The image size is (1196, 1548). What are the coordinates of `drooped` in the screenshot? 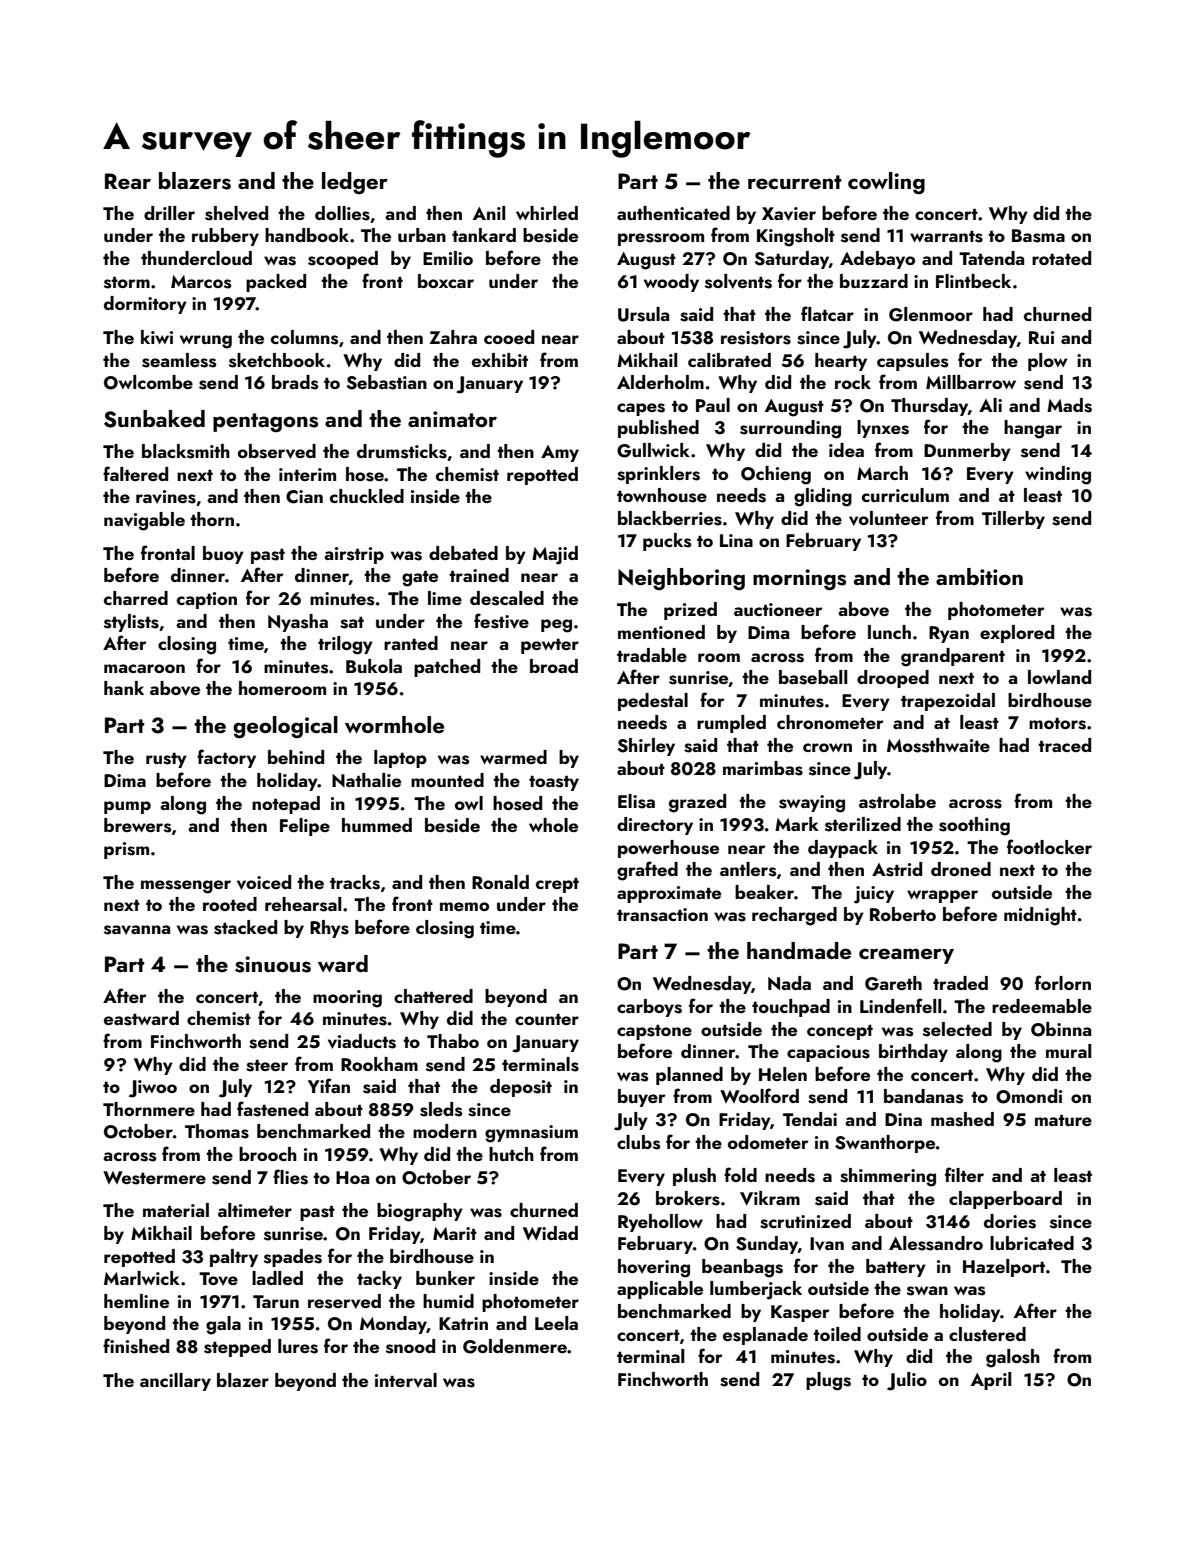 It's located at (893, 679).
